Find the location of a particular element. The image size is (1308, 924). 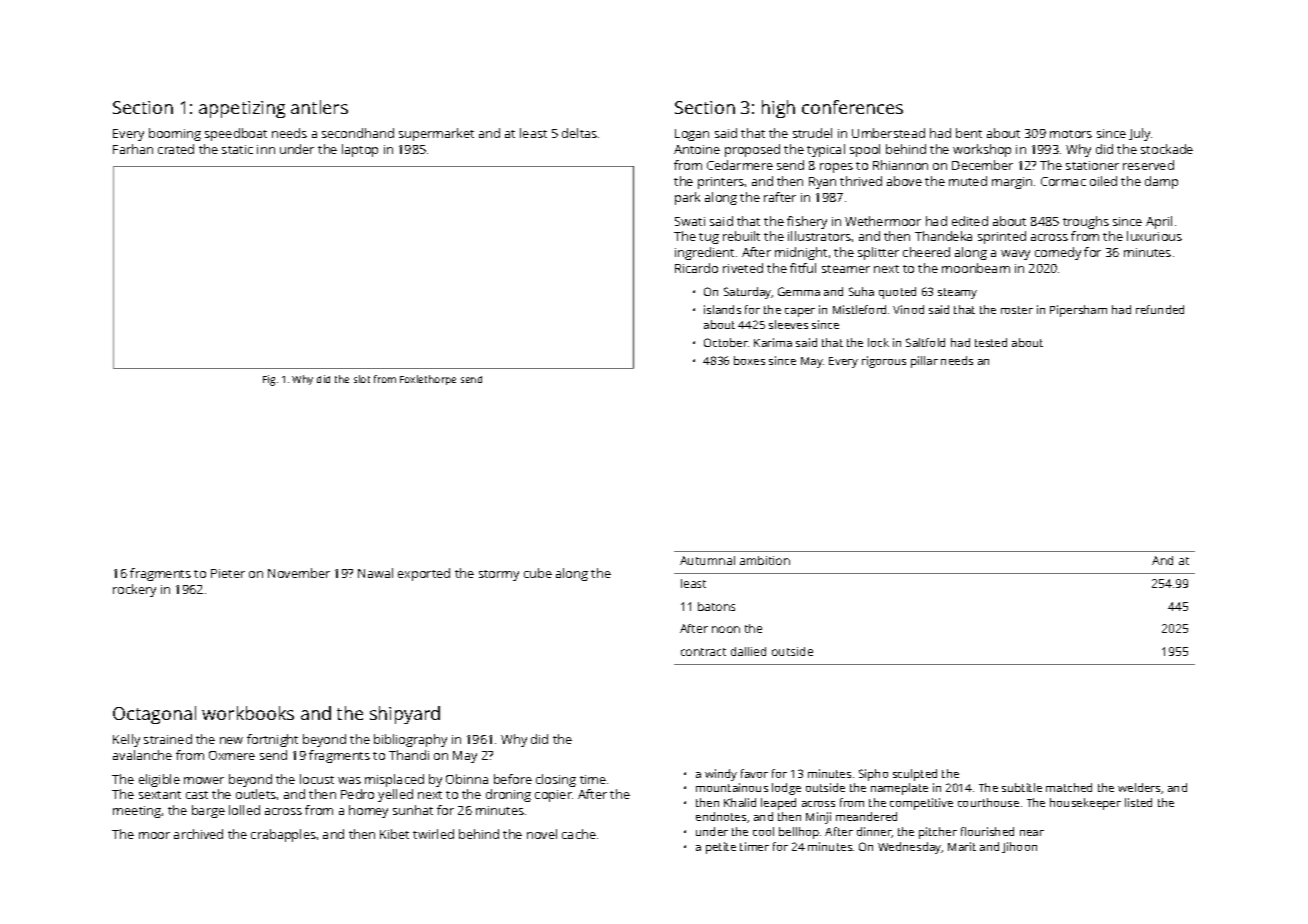

Octagonal is located at coordinates (154, 715).
